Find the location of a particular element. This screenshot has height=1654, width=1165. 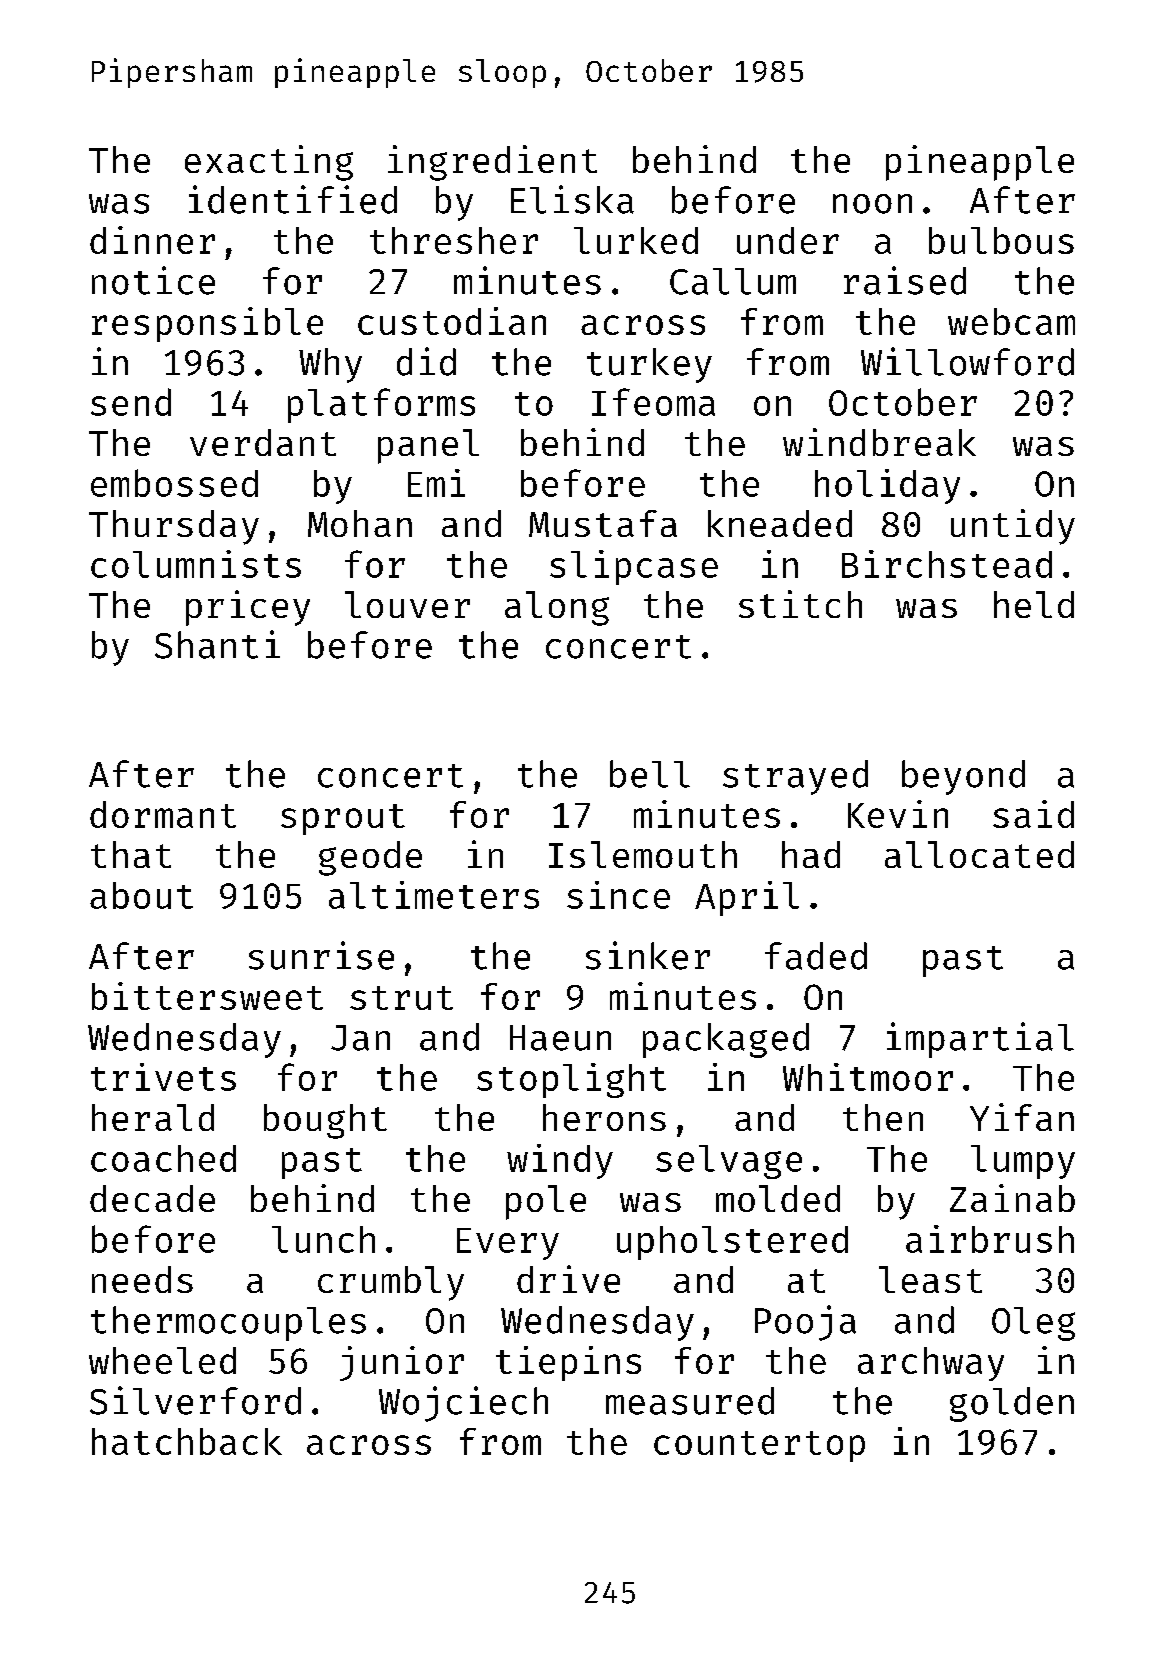

Shanti is located at coordinates (217, 644).
